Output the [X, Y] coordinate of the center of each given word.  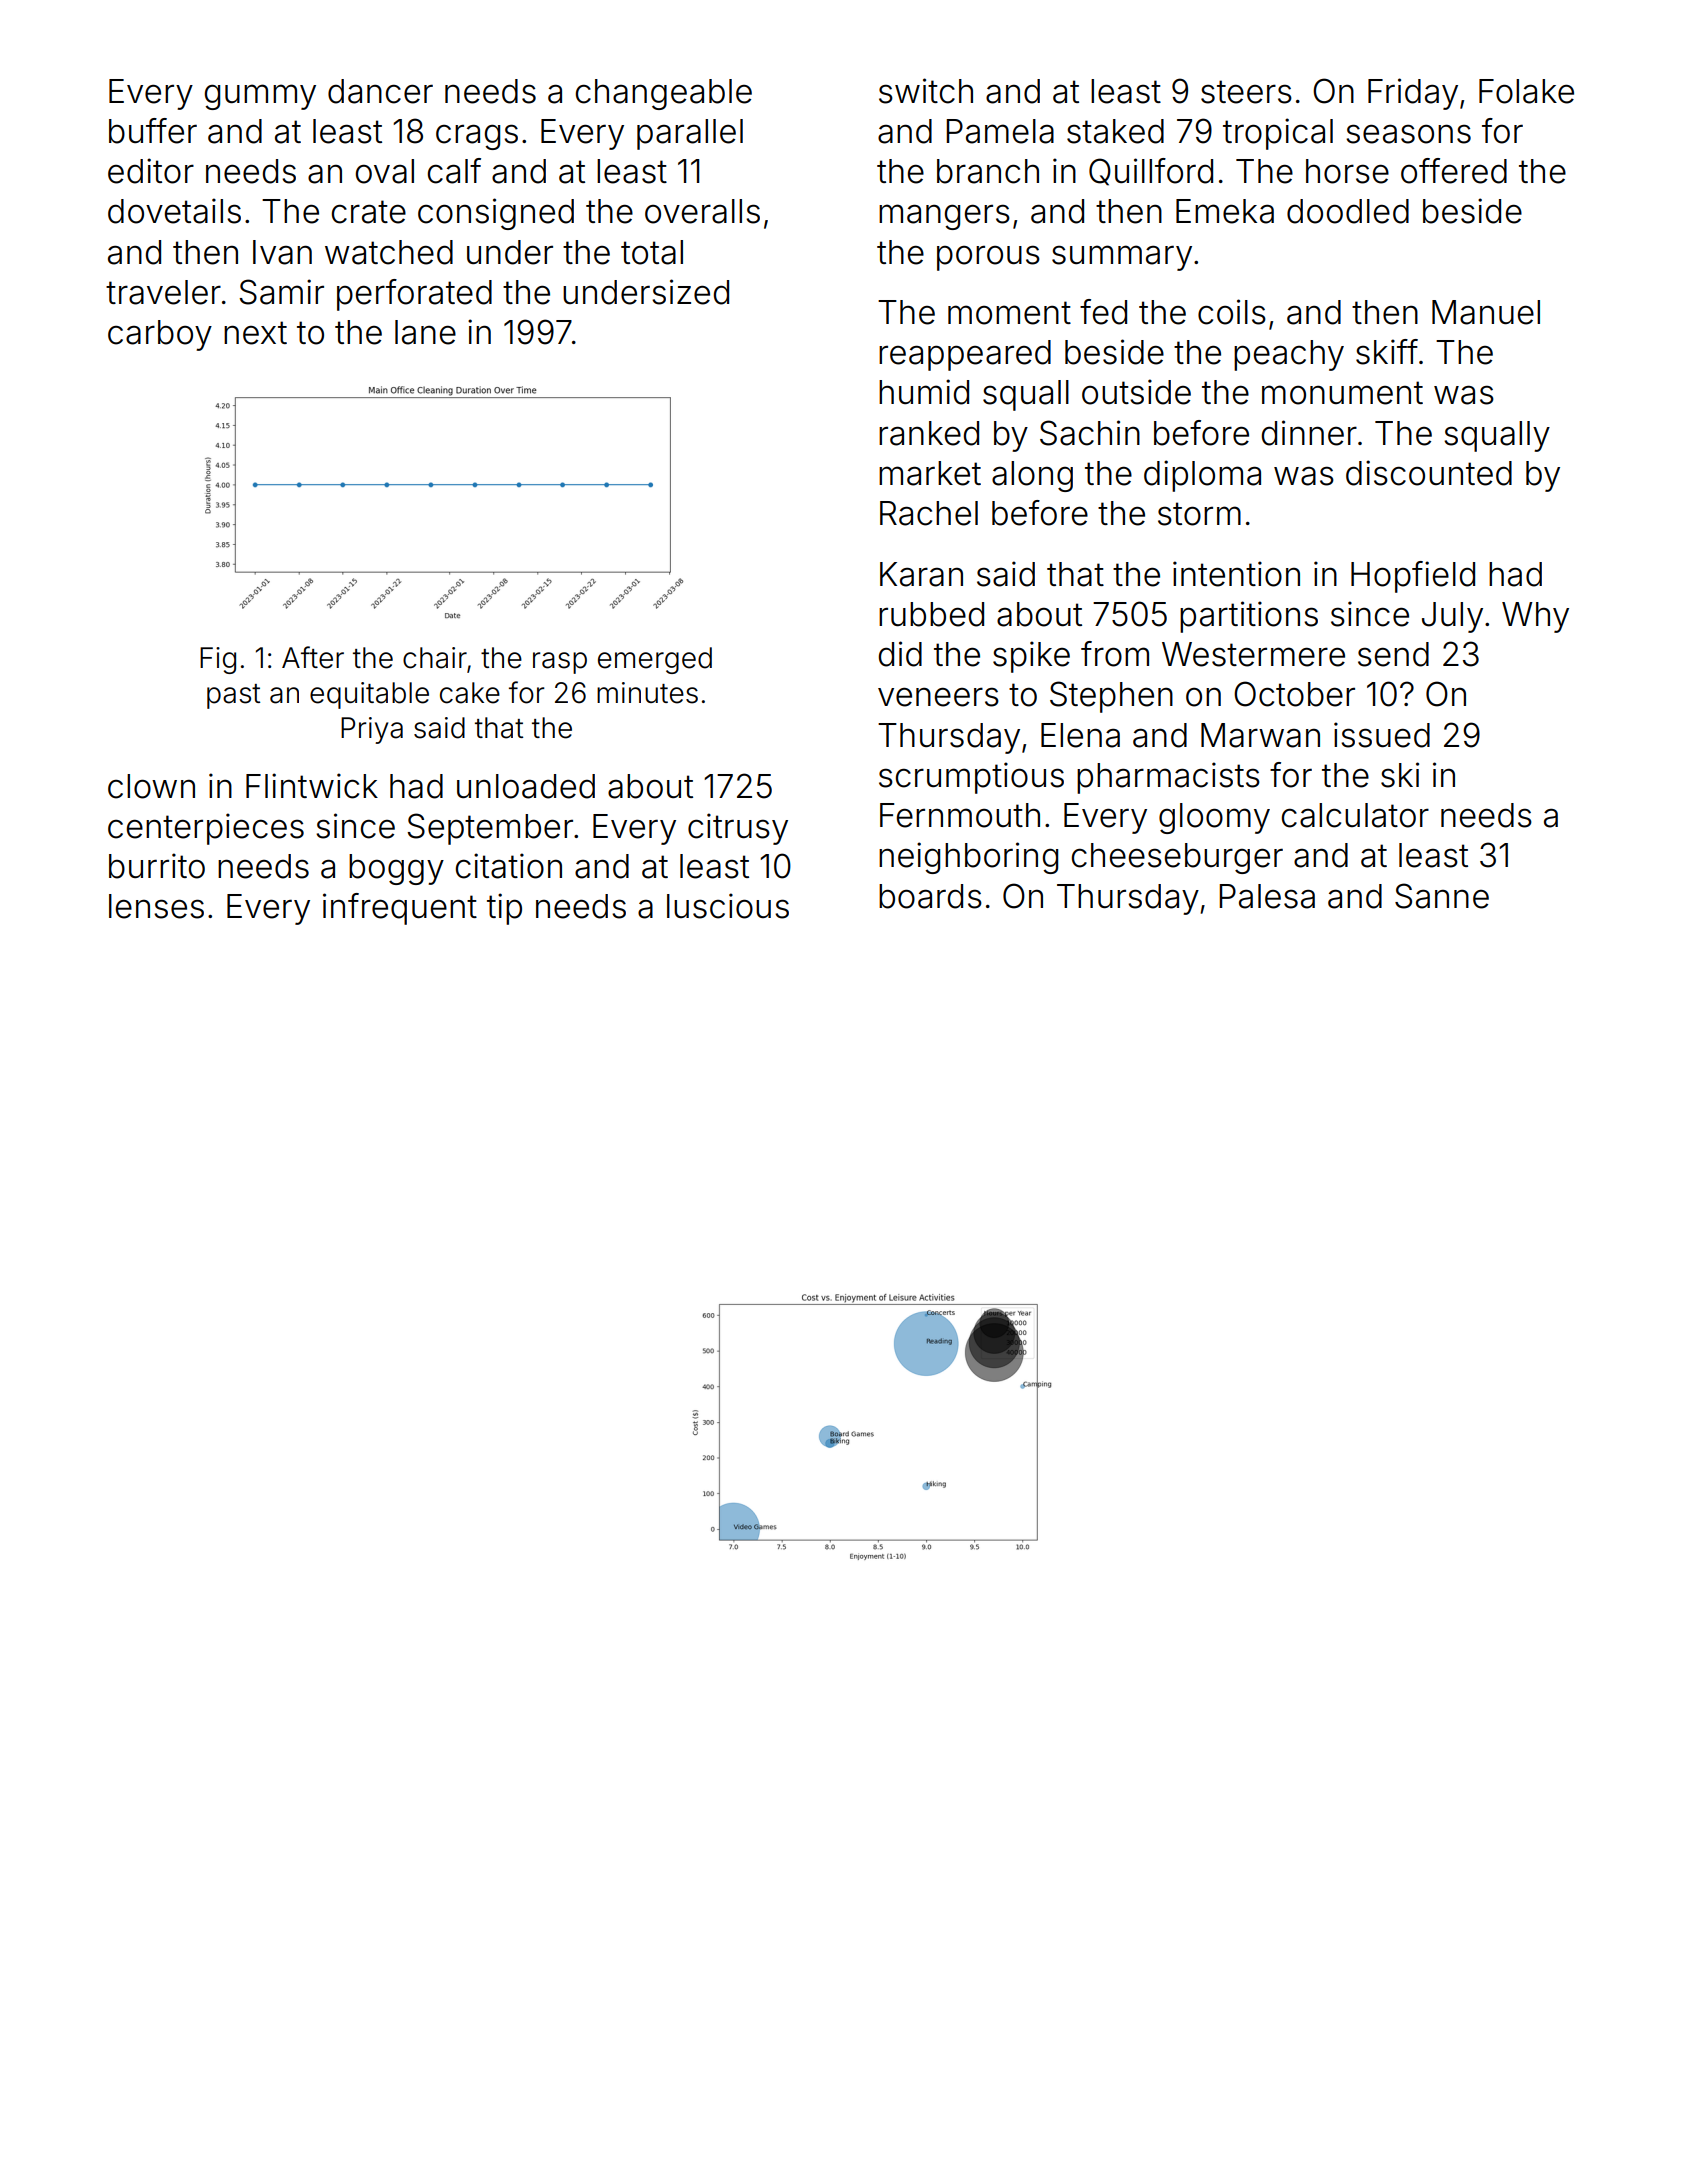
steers [1246, 92]
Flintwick [312, 786]
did [900, 654]
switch [926, 91]
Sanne [1442, 896]
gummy [260, 97]
